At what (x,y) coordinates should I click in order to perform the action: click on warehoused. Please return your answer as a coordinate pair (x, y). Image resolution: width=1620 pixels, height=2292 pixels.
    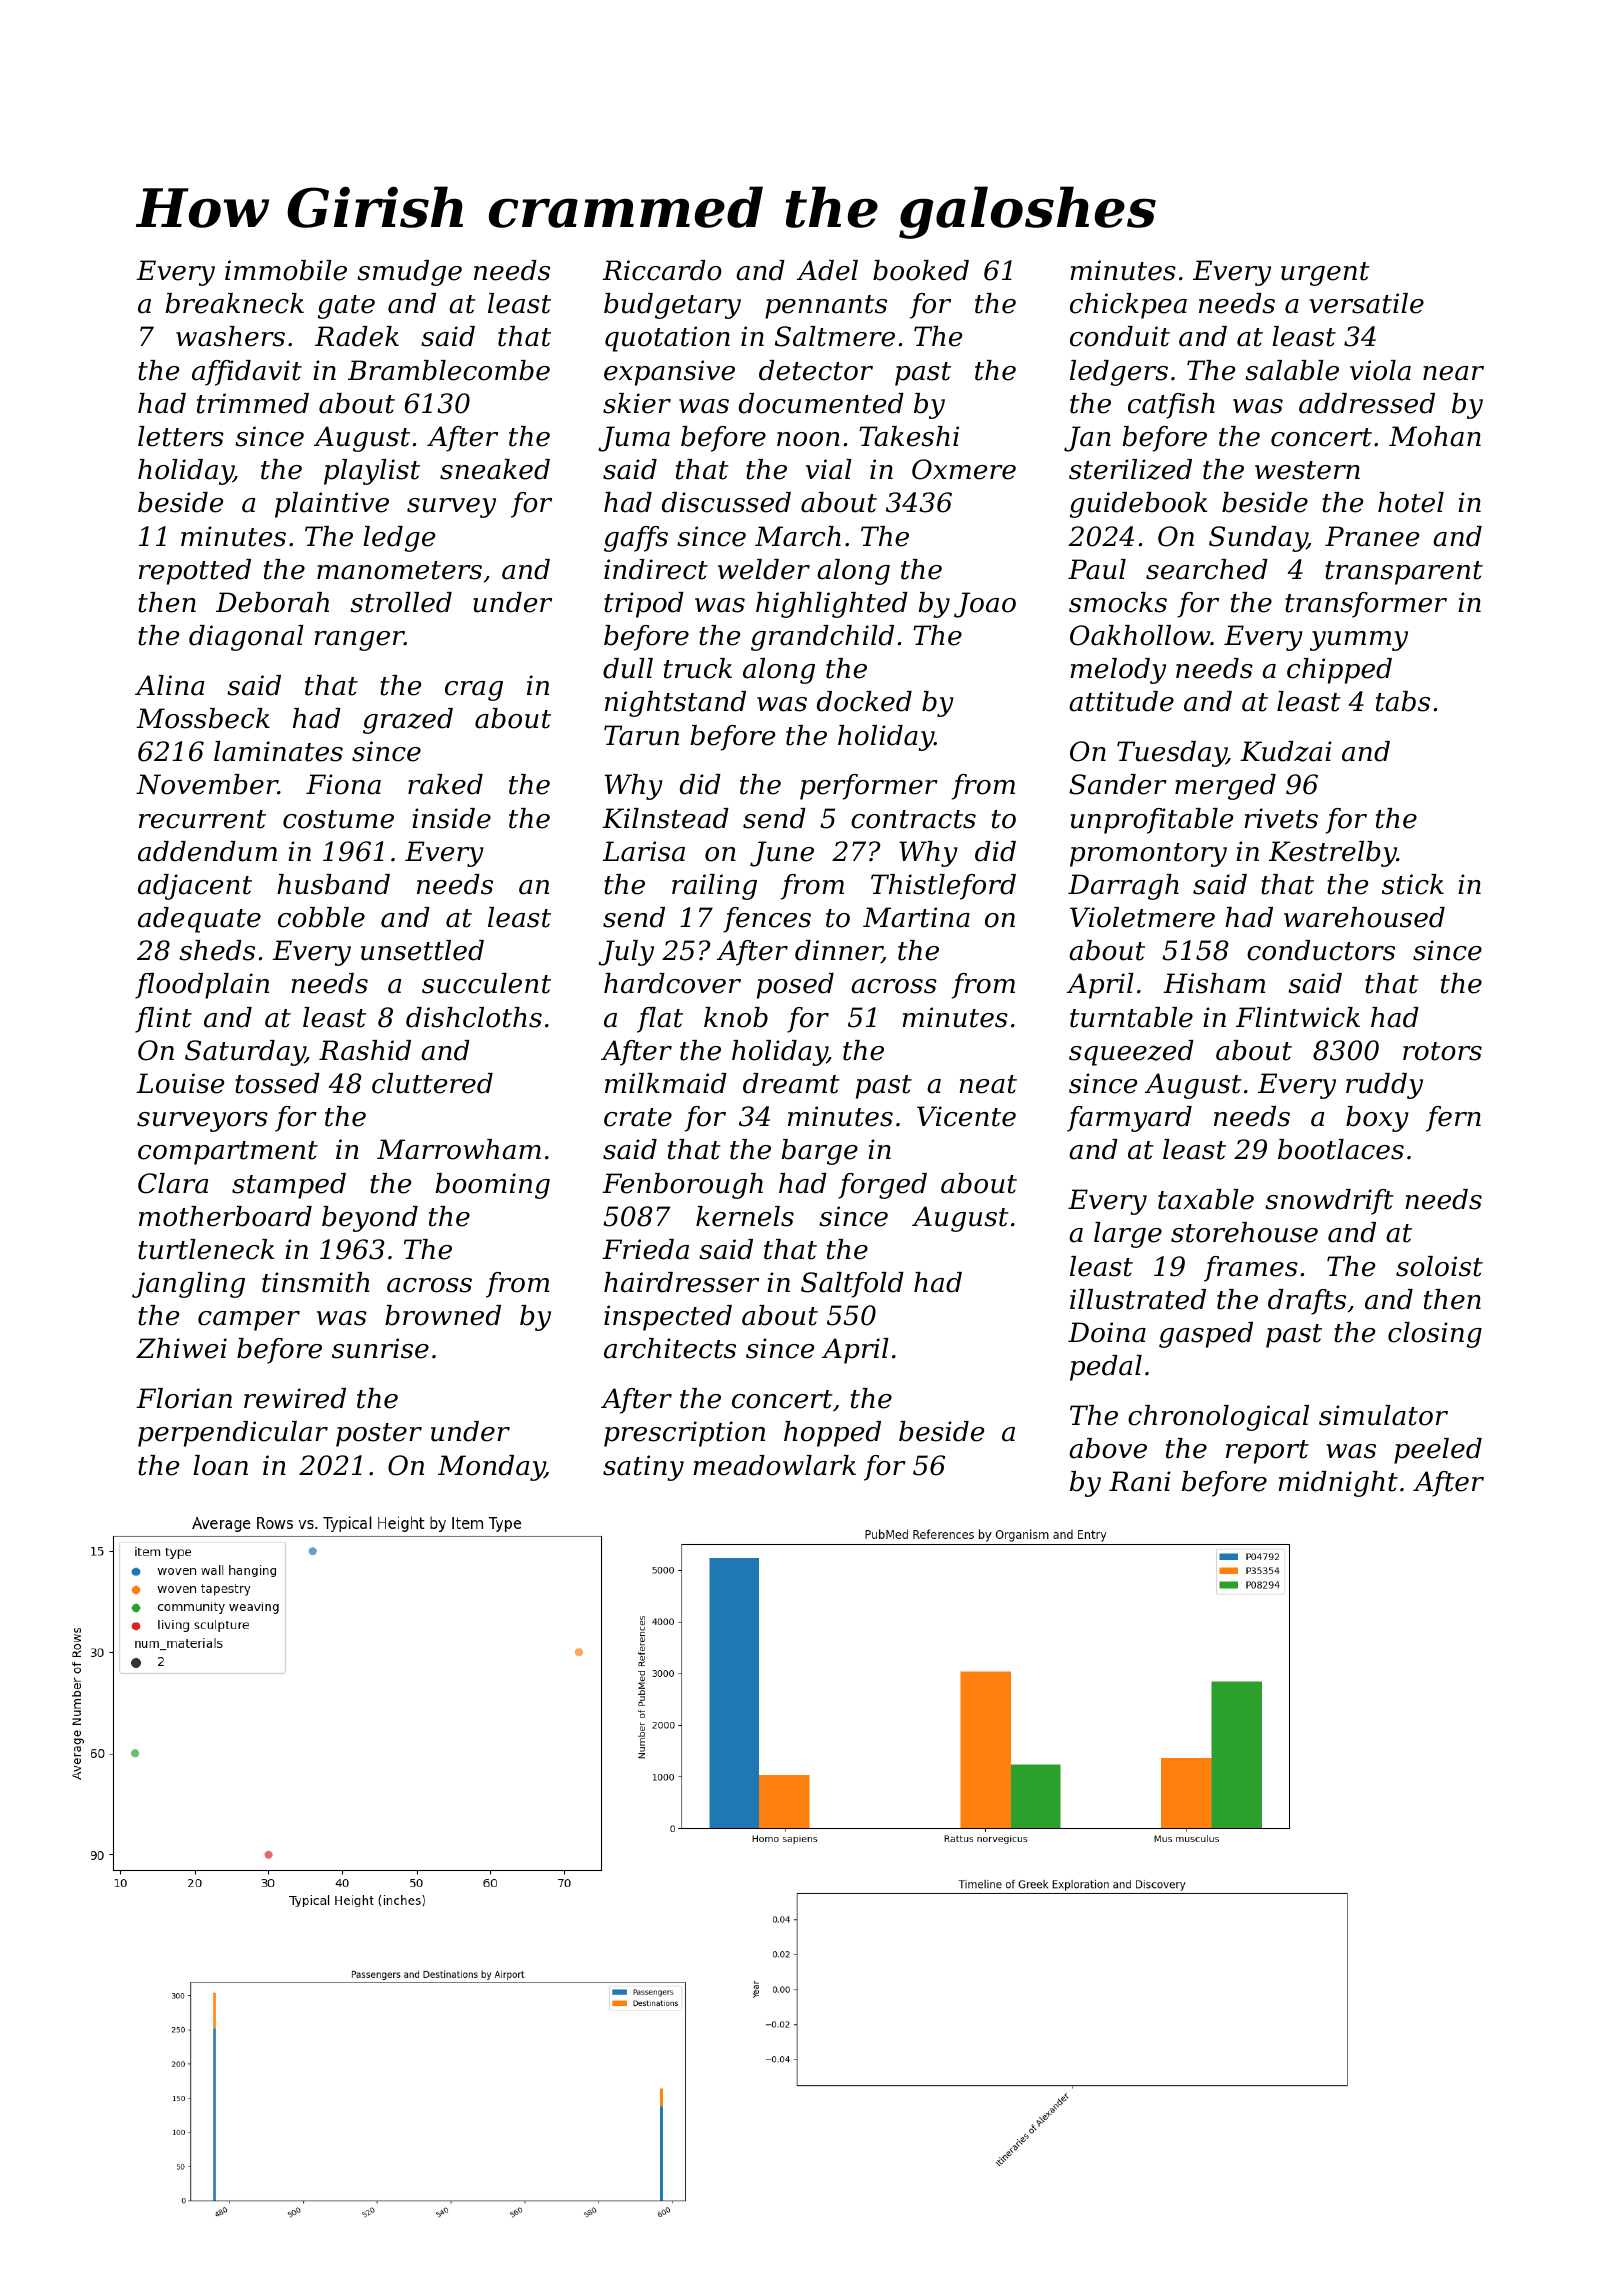
    Looking at the image, I should click on (1364, 917).
